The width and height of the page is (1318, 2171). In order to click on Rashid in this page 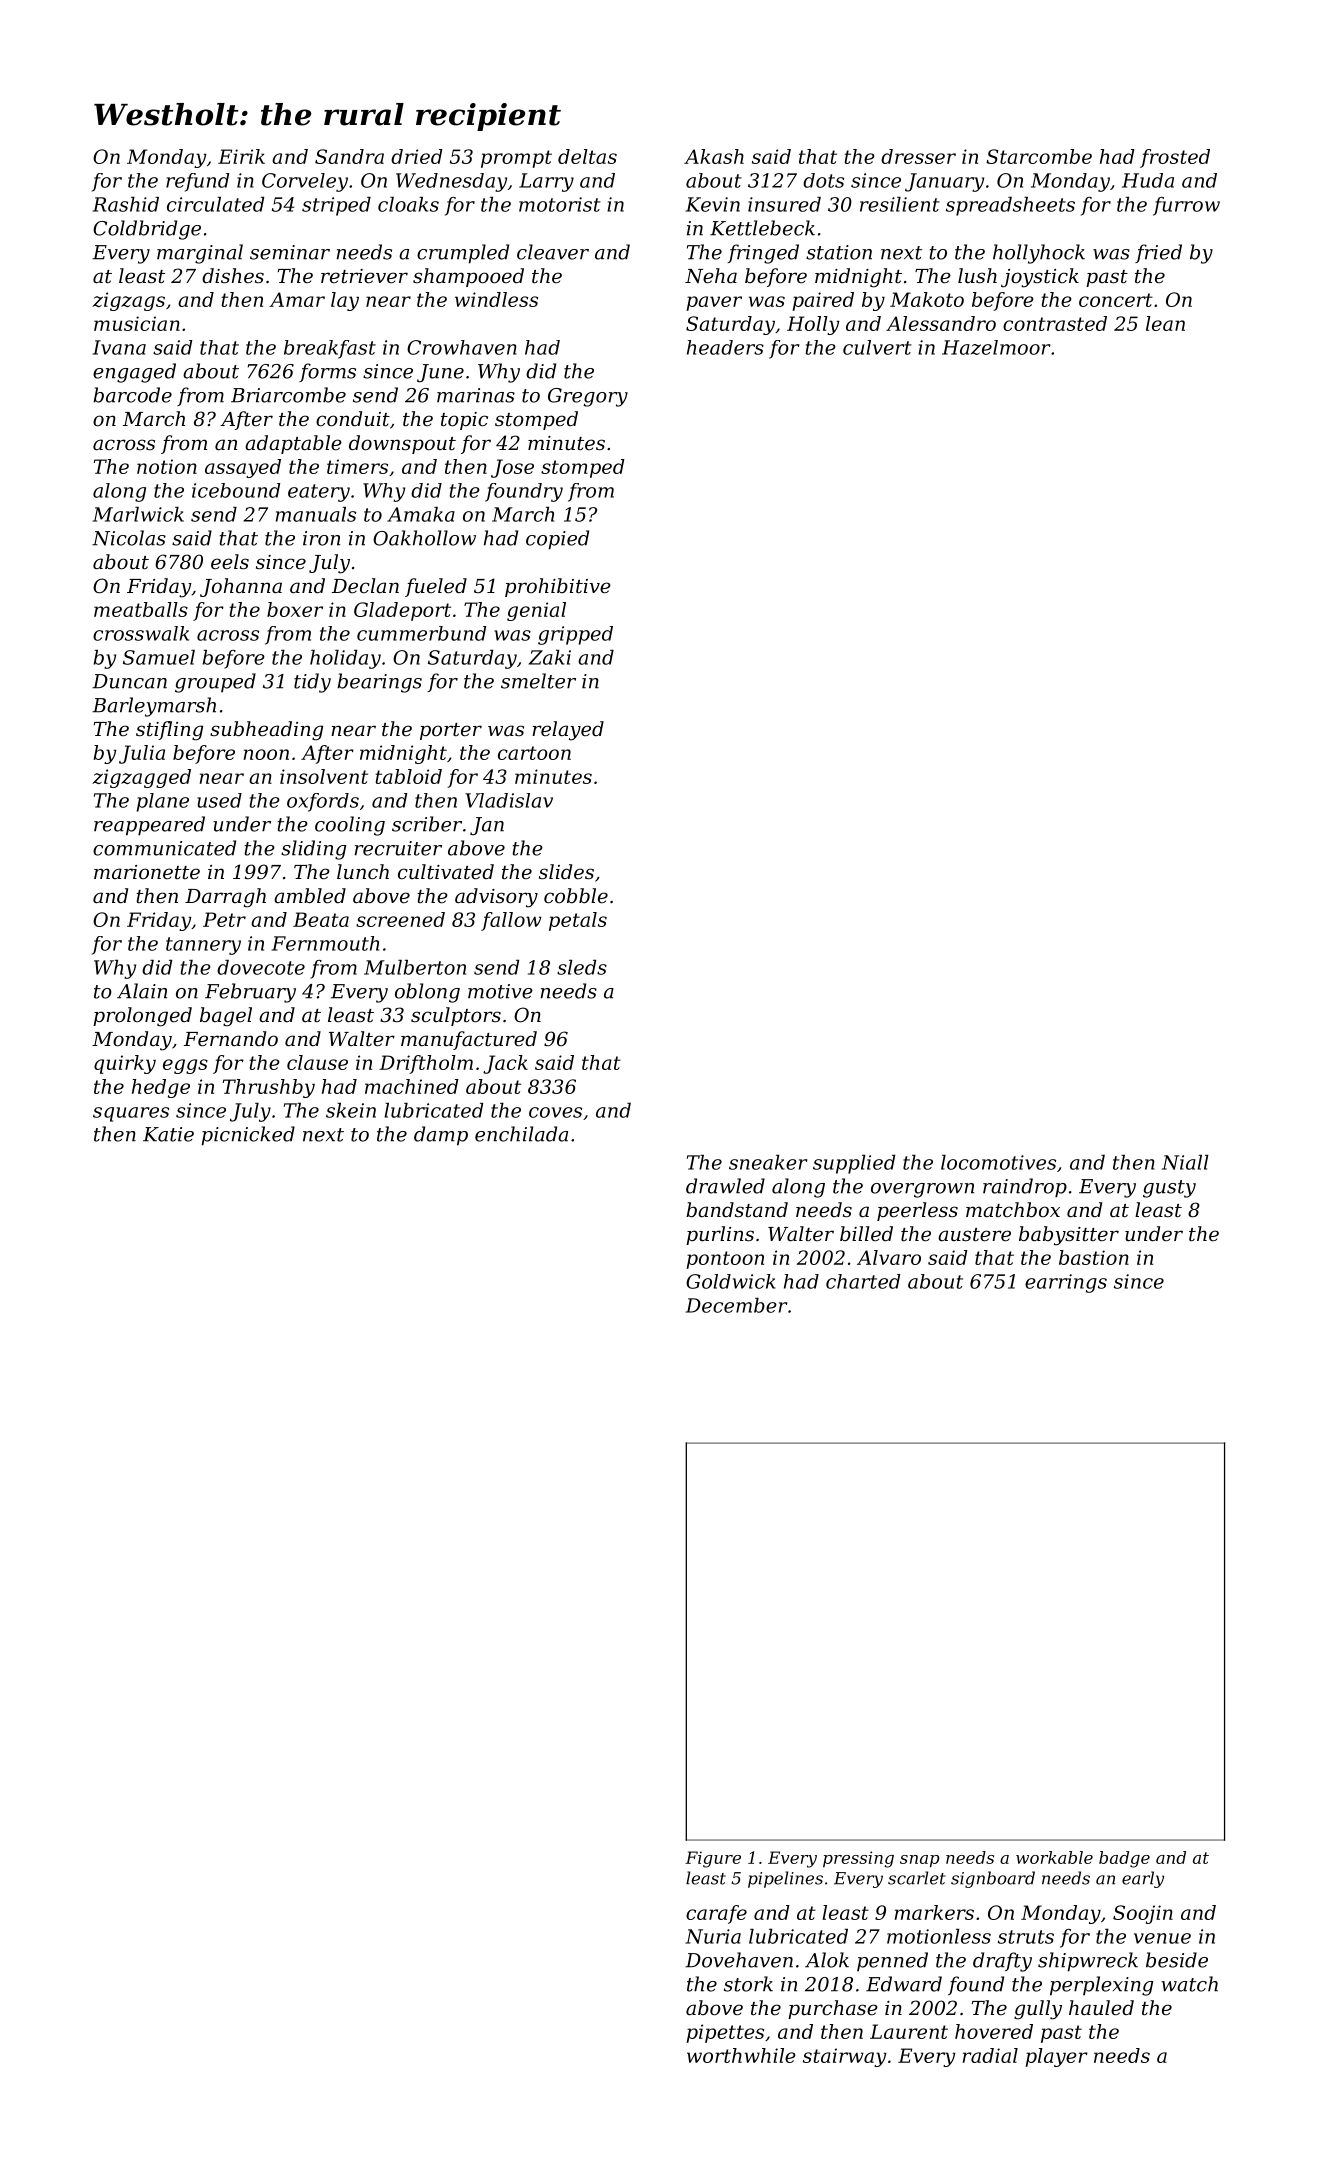, I will do `click(126, 204)`.
